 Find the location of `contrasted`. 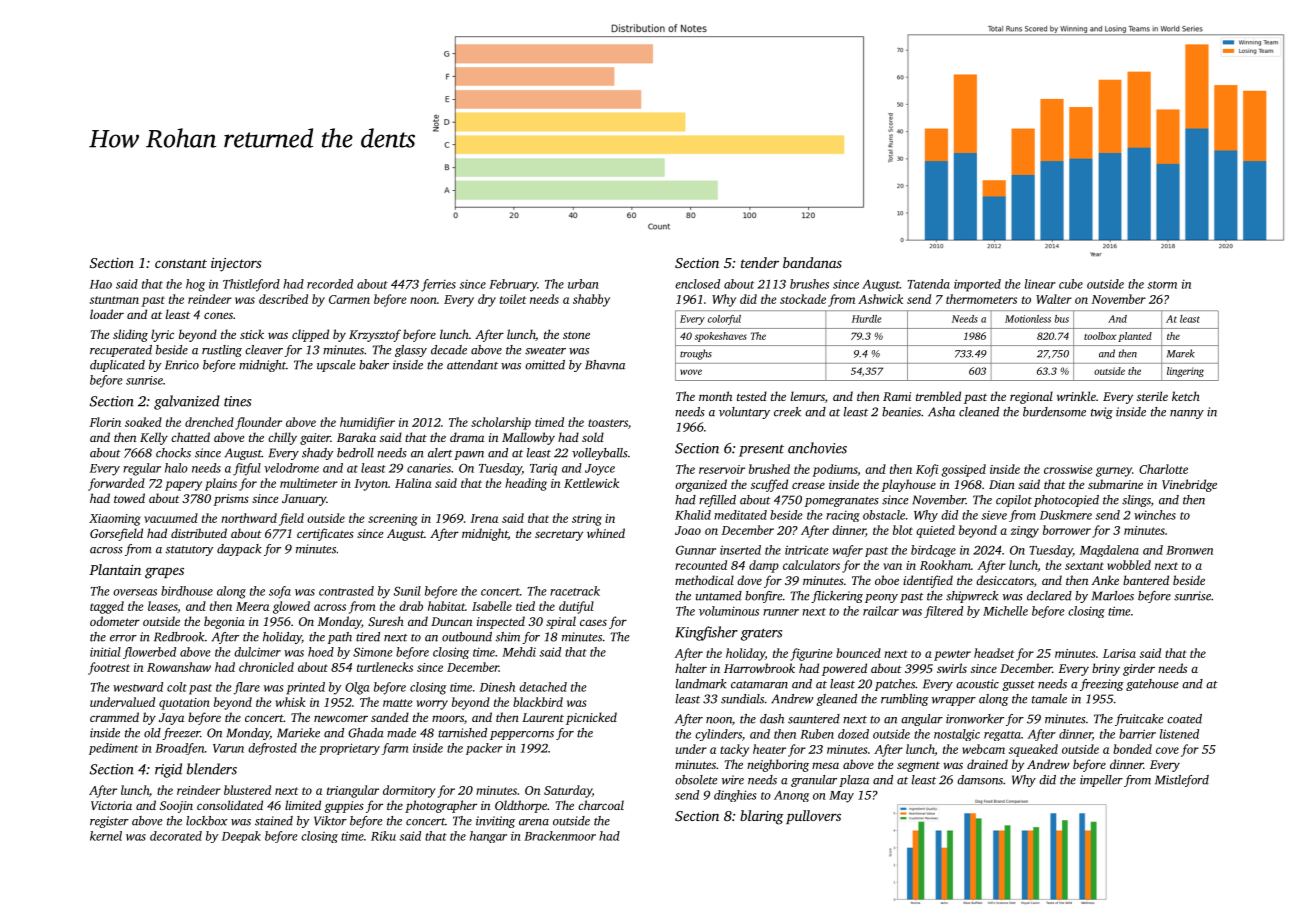

contrasted is located at coordinates (346, 591).
